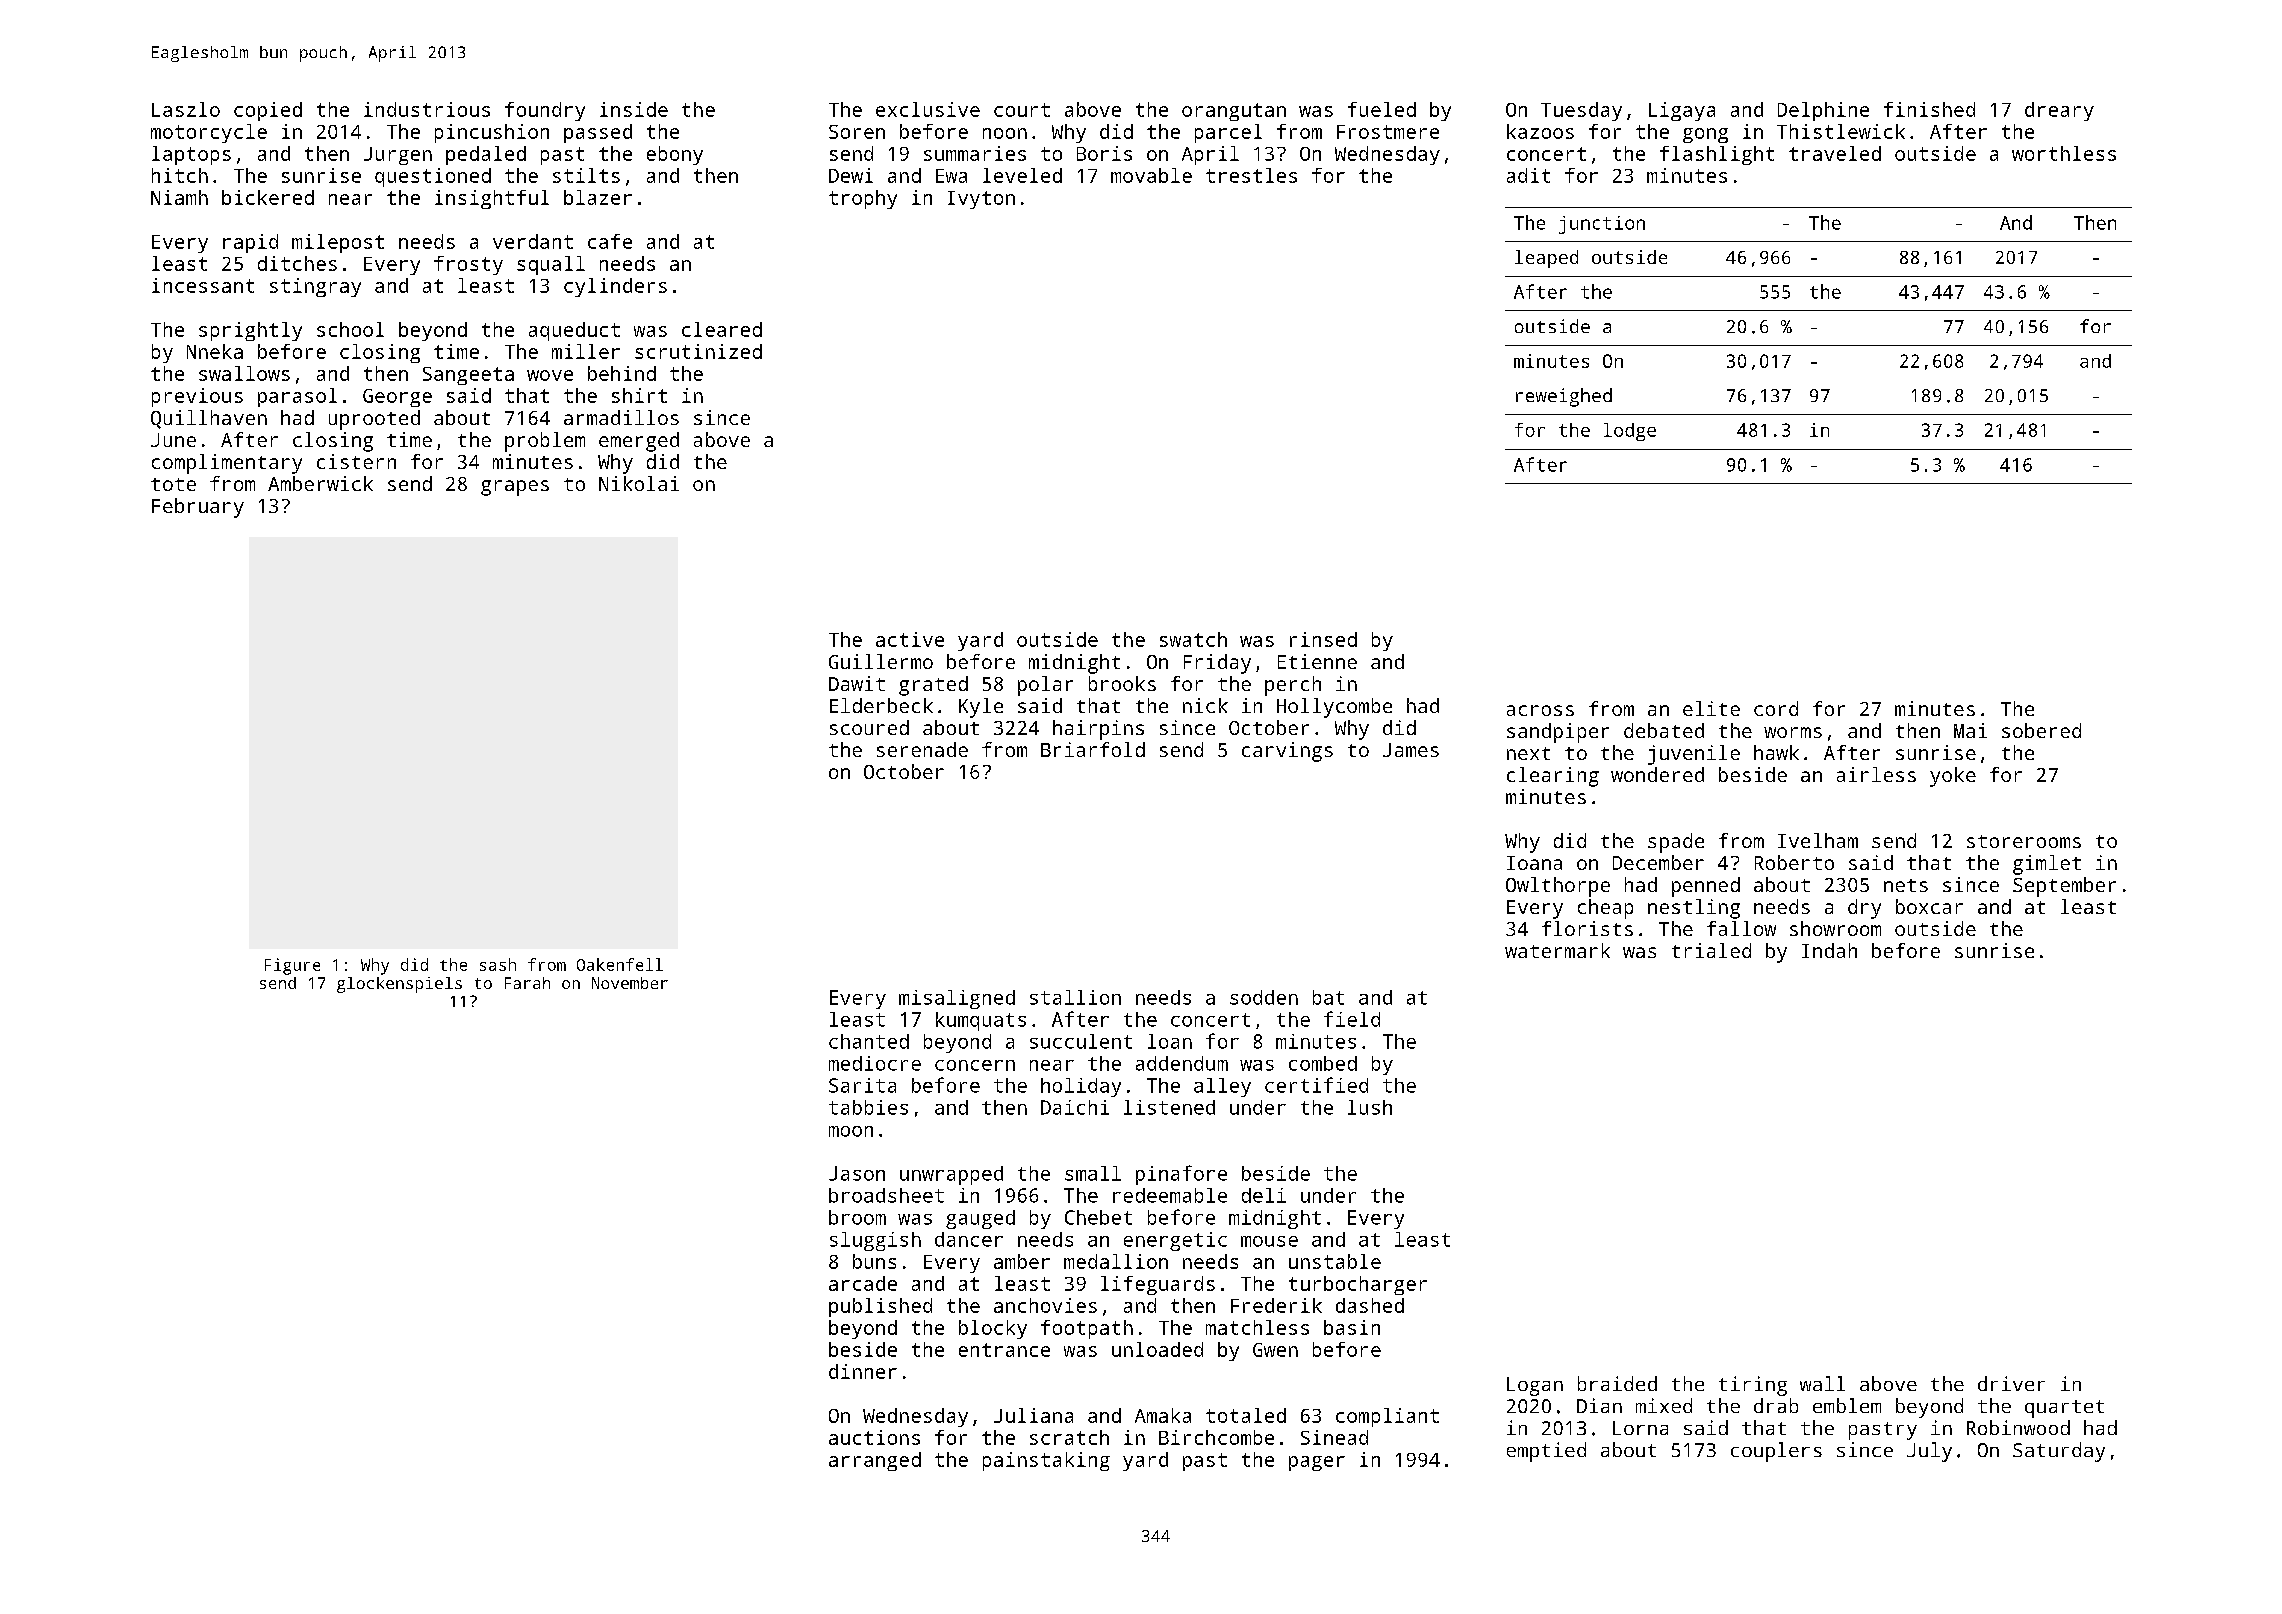 The width and height of the screenshot is (2282, 1614). What do you see at coordinates (1075, 1107) in the screenshot?
I see `Daichi` at bounding box center [1075, 1107].
